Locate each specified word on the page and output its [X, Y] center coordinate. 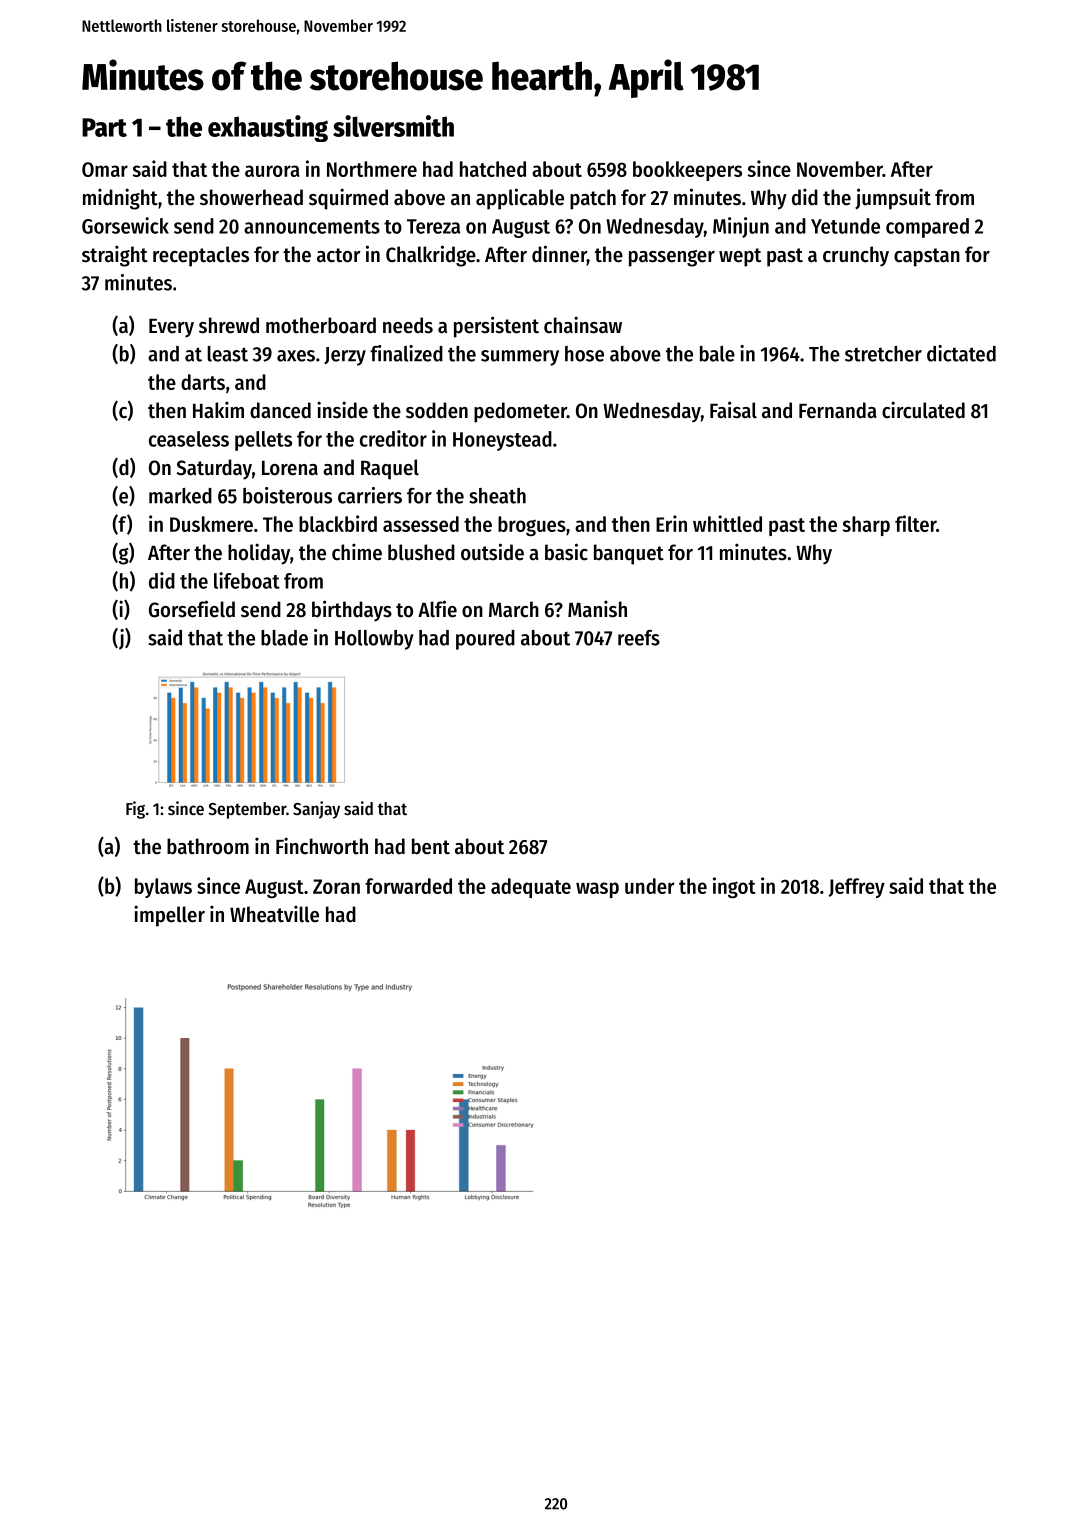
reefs [639, 638]
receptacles [201, 256]
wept [740, 257]
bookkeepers [687, 171]
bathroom [208, 846]
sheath [497, 496]
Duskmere [211, 524]
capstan [927, 257]
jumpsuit [893, 199]
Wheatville [274, 914]
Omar [105, 169]
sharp [866, 526]
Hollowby [374, 640]
